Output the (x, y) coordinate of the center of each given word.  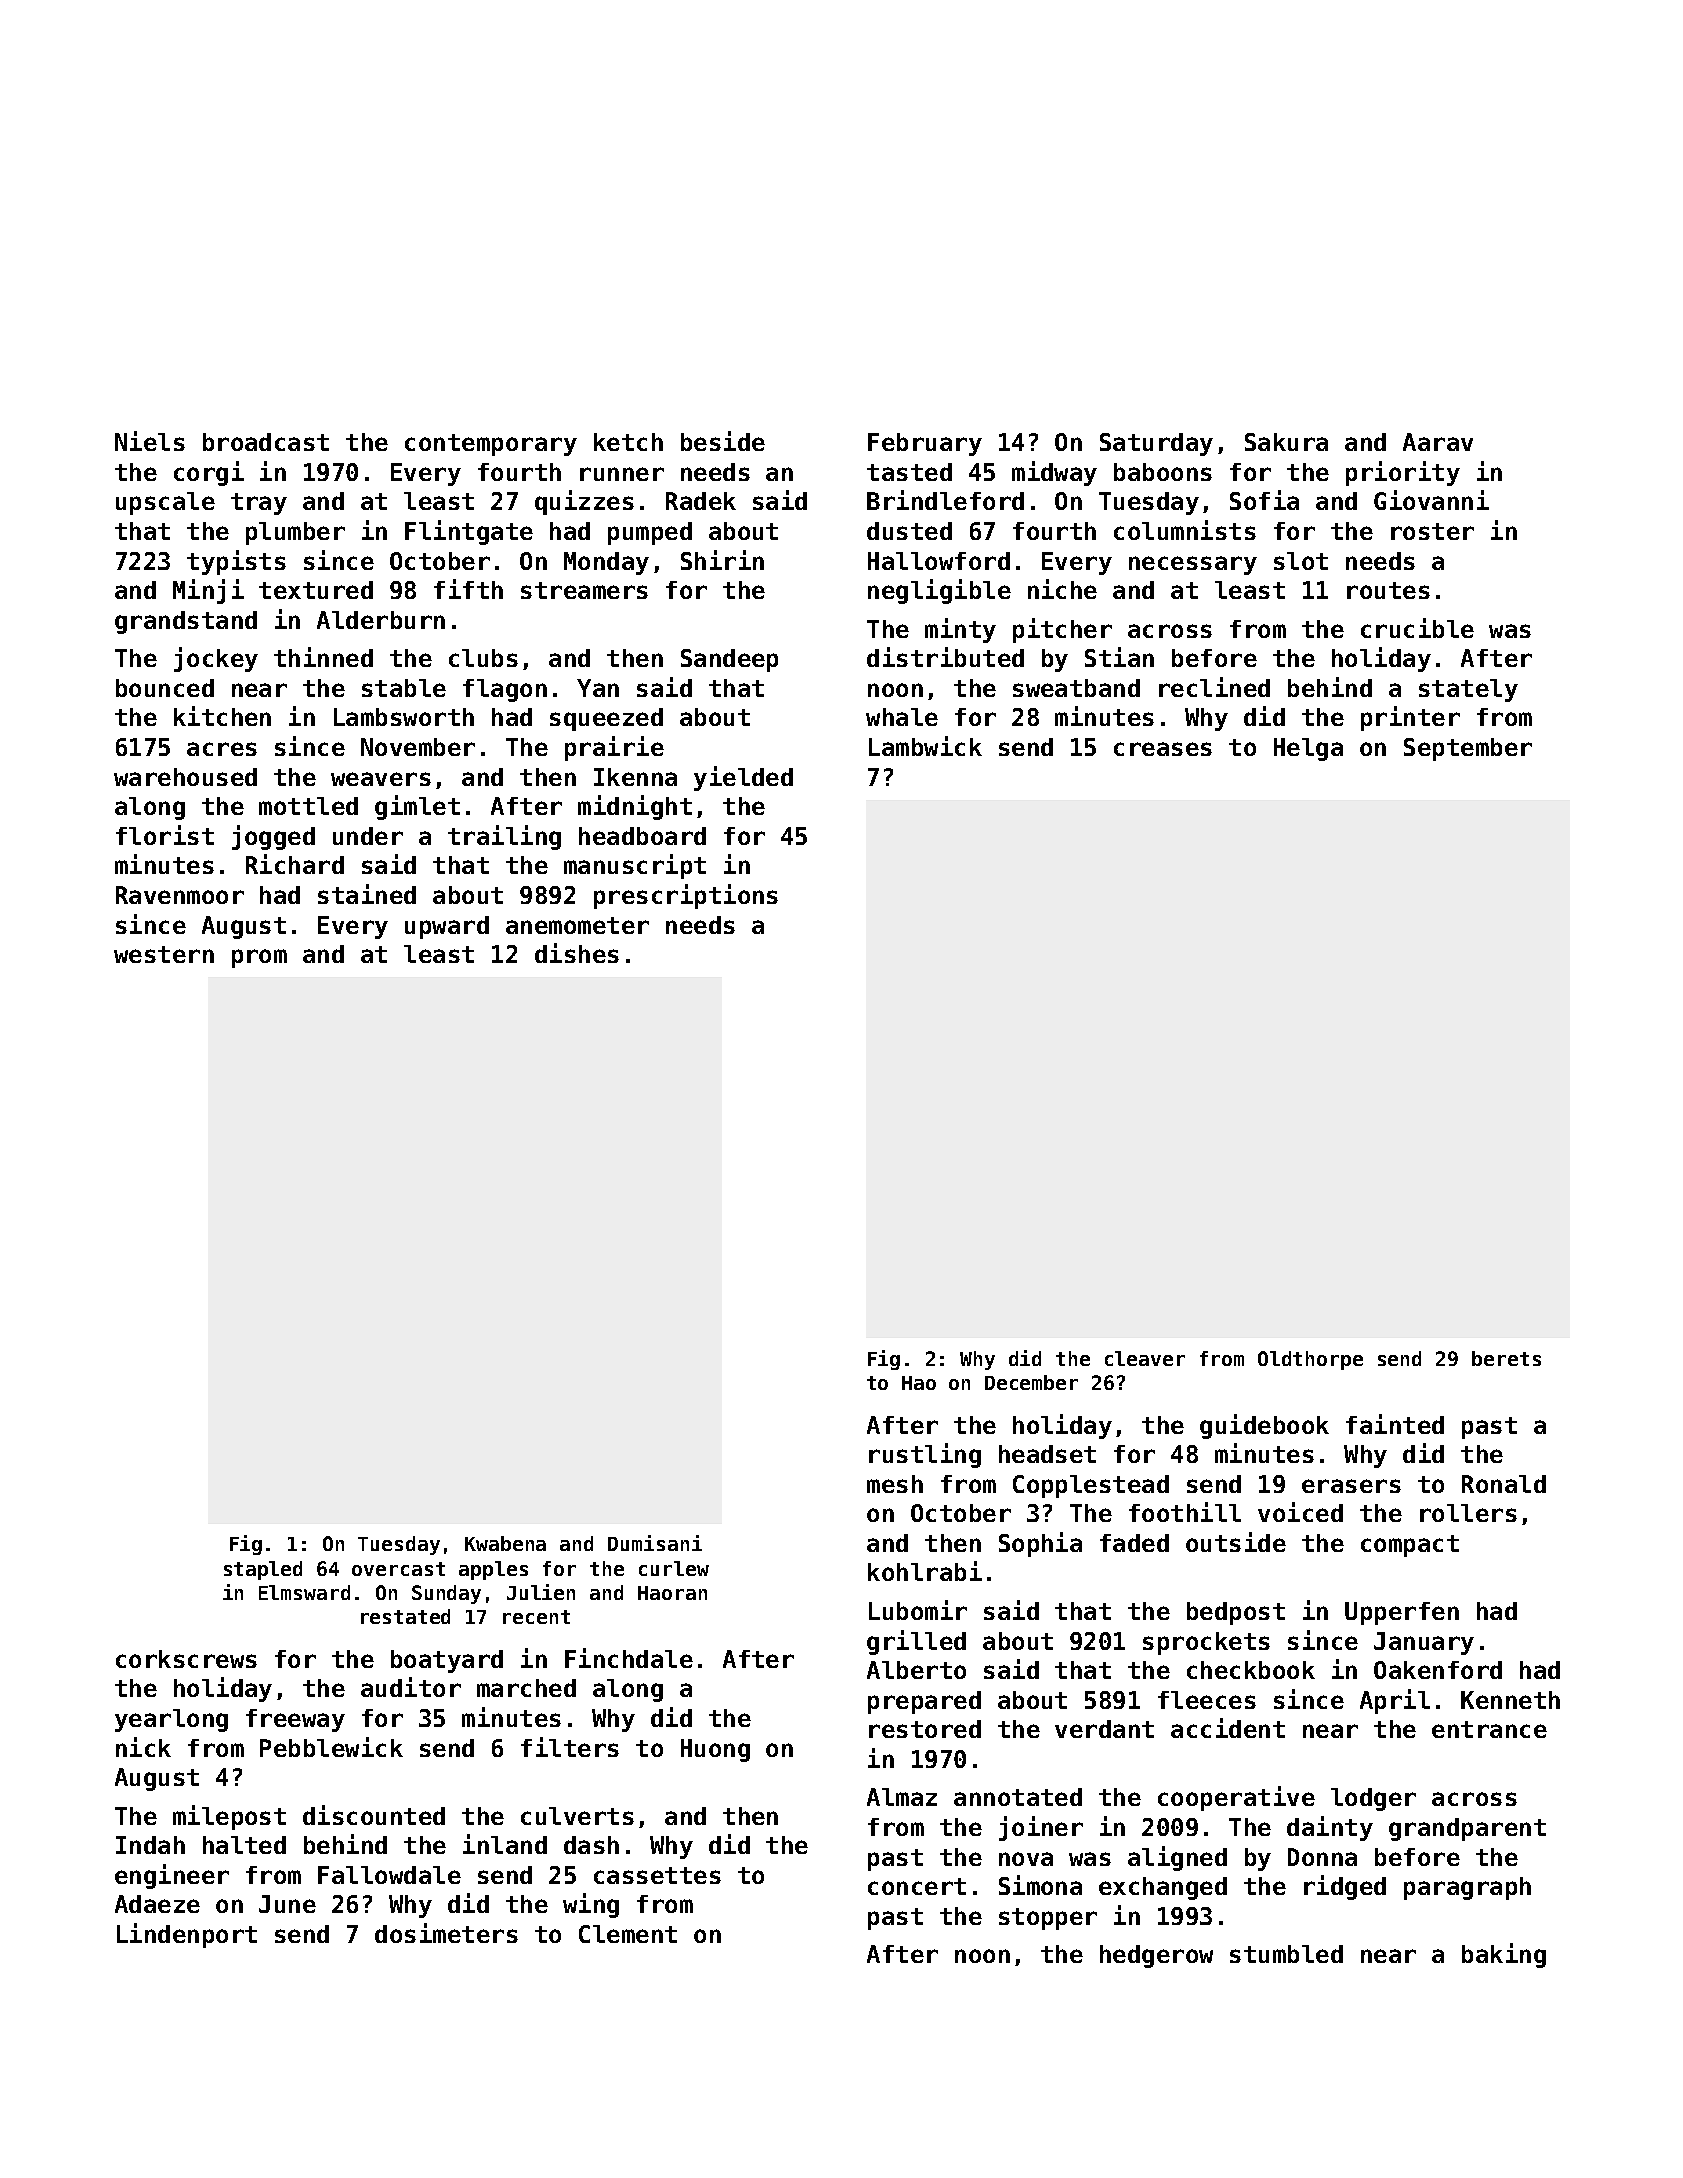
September (1468, 749)
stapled (263, 1570)
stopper (1048, 1919)
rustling (925, 1455)
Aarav (1438, 442)
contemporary (491, 445)
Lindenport (187, 1935)
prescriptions (686, 896)
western (164, 954)
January (1424, 1643)
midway (1054, 473)
